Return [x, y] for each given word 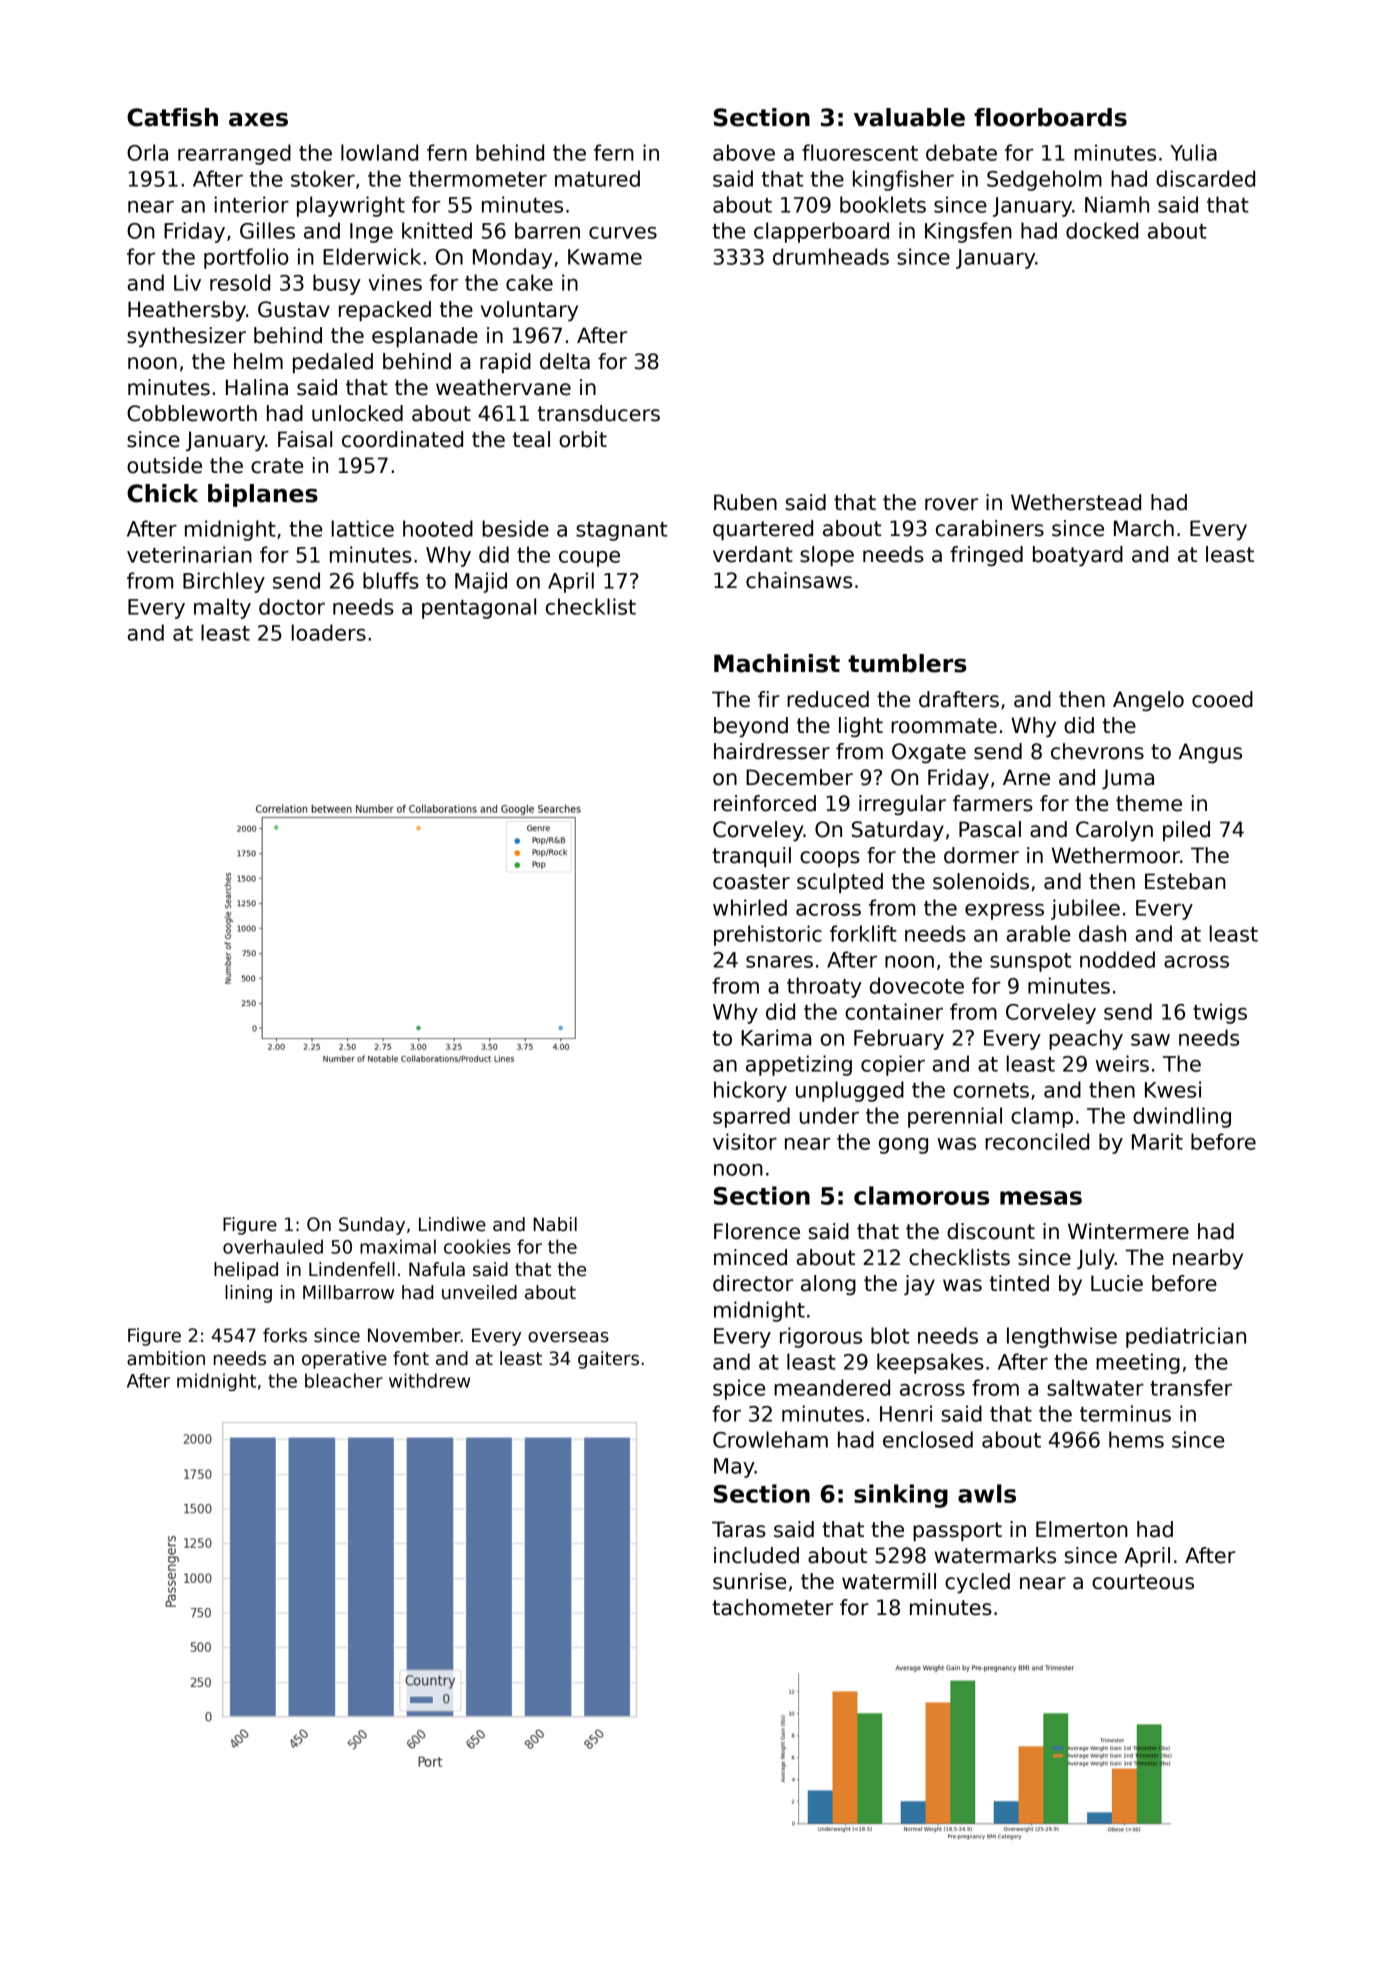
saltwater [1095, 1387]
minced [750, 1257]
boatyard [1078, 556]
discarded [1205, 178]
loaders [329, 632]
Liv [187, 282]
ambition [166, 1358]
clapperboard [821, 232]
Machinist [777, 663]
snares [779, 962]
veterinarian [189, 554]
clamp [1042, 1117]
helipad [246, 1271]
